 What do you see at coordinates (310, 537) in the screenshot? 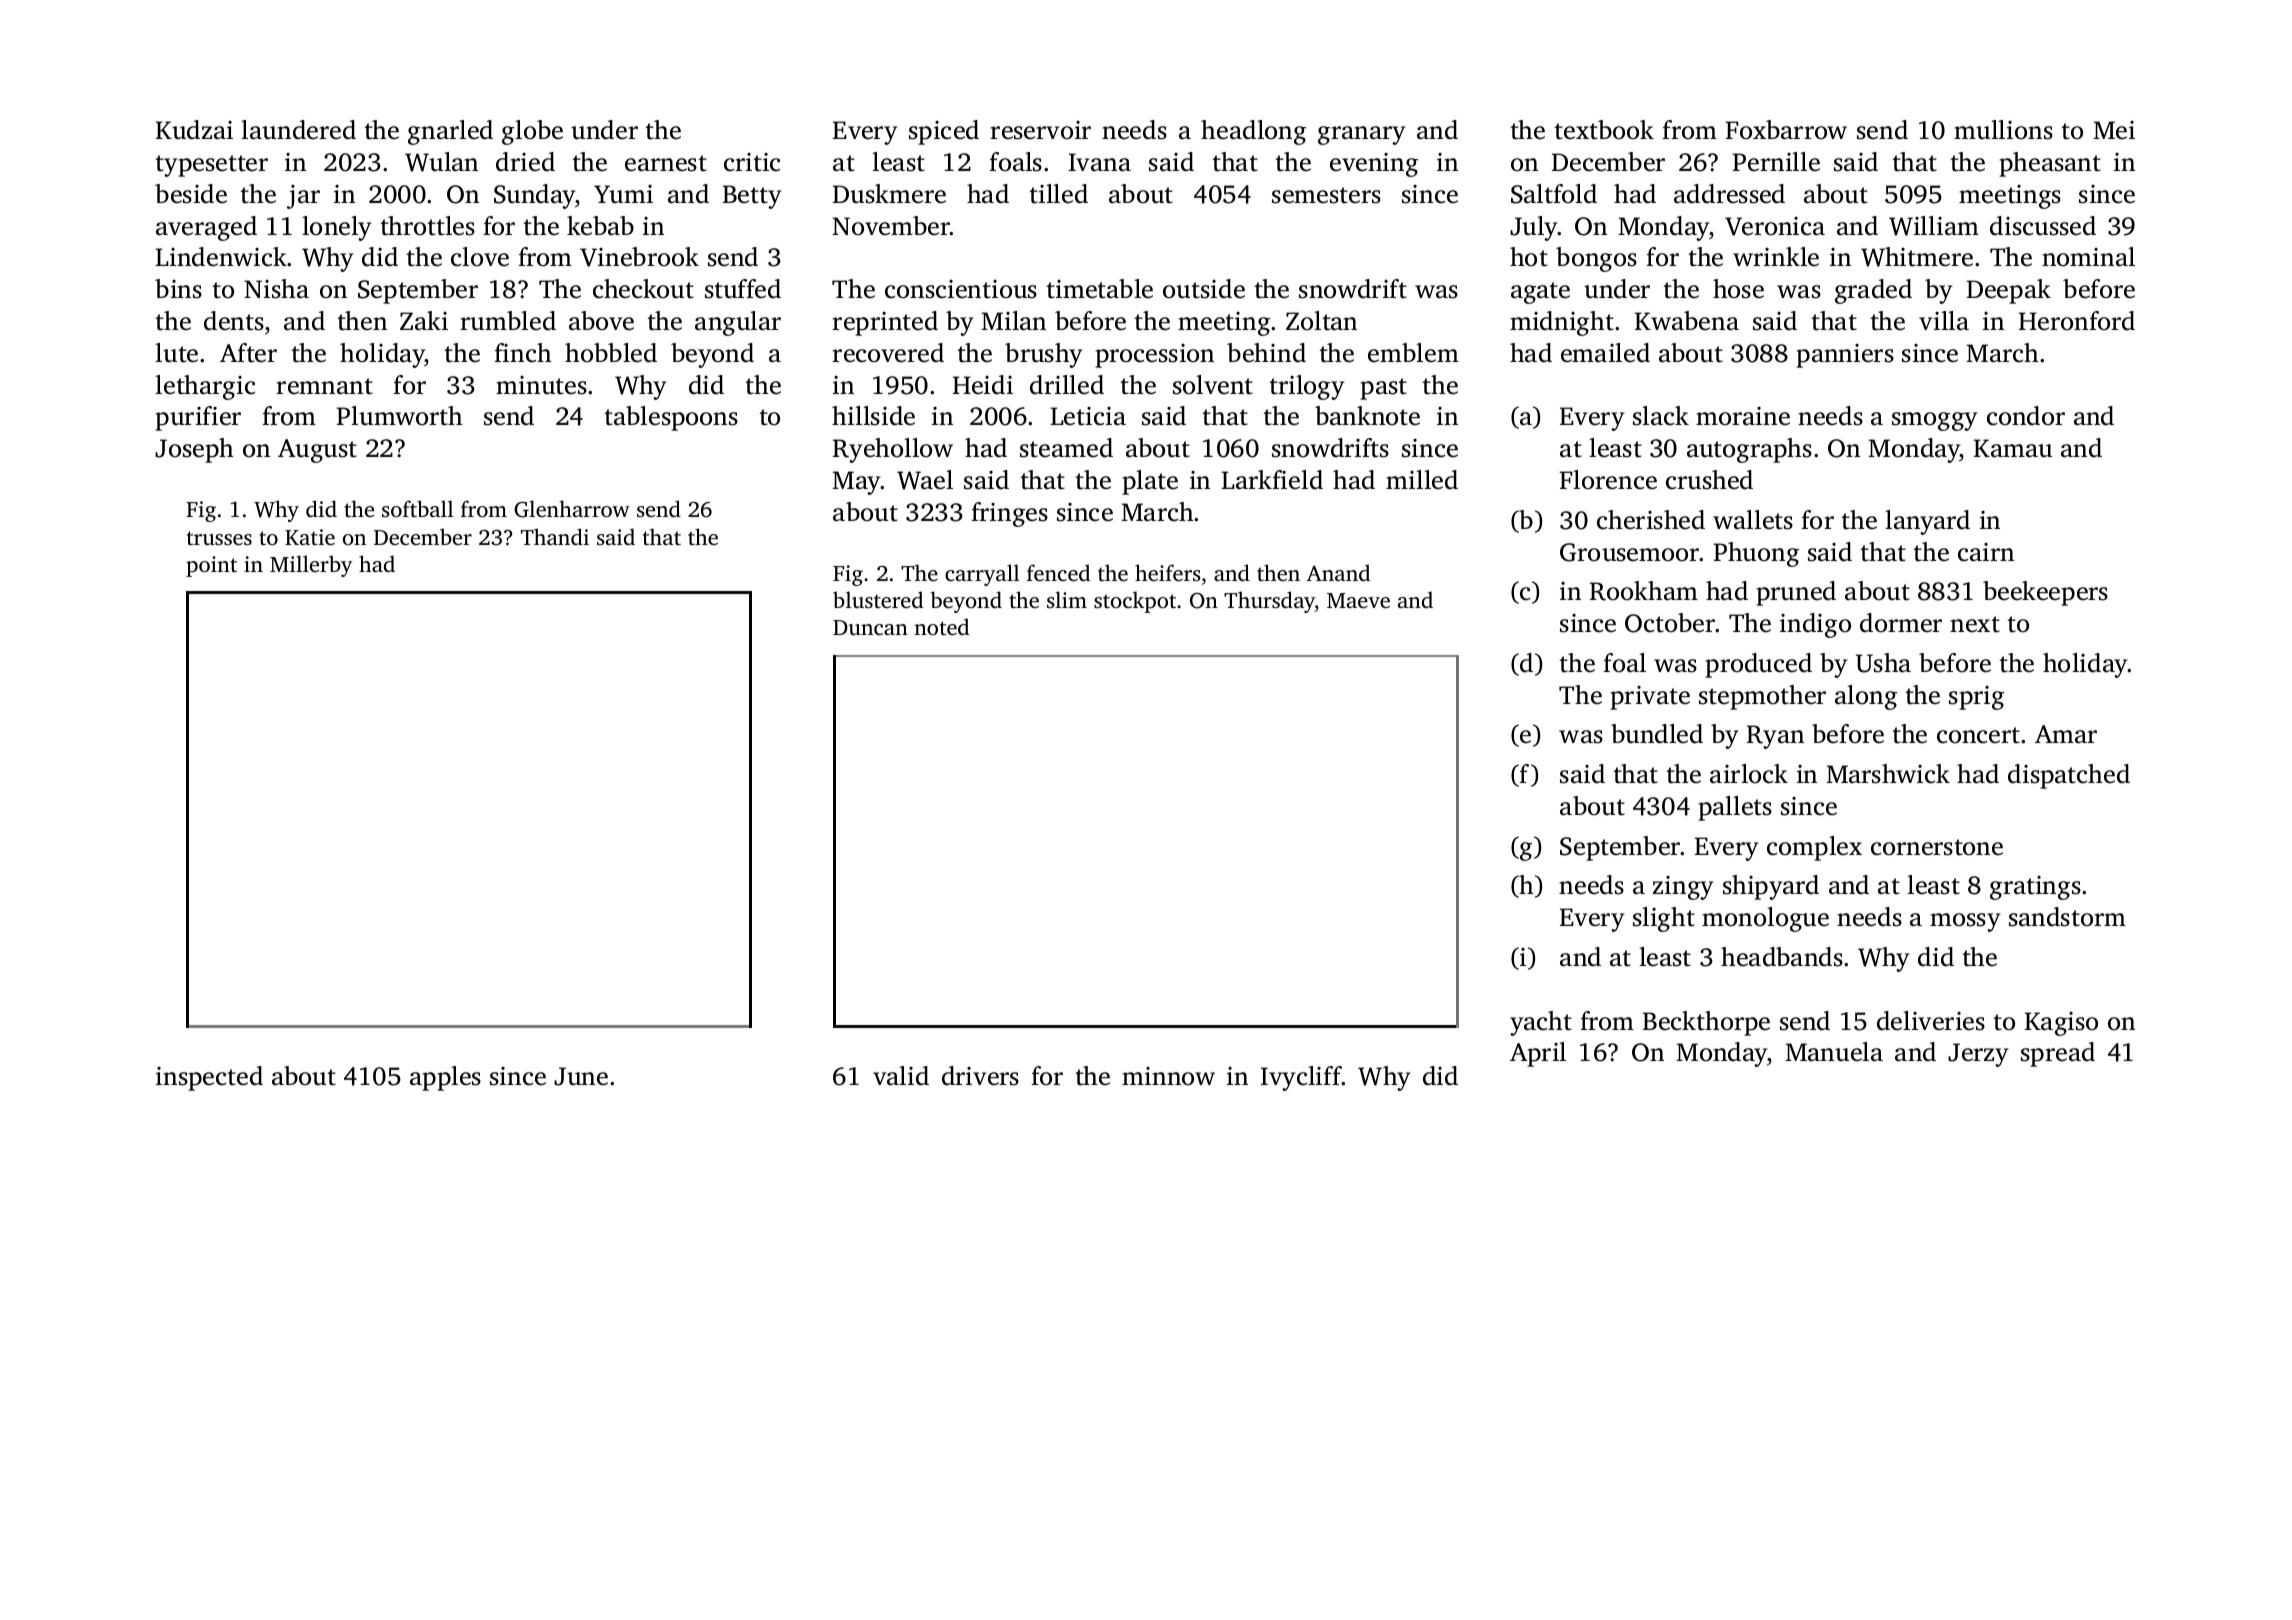
I see `Katie` at bounding box center [310, 537].
